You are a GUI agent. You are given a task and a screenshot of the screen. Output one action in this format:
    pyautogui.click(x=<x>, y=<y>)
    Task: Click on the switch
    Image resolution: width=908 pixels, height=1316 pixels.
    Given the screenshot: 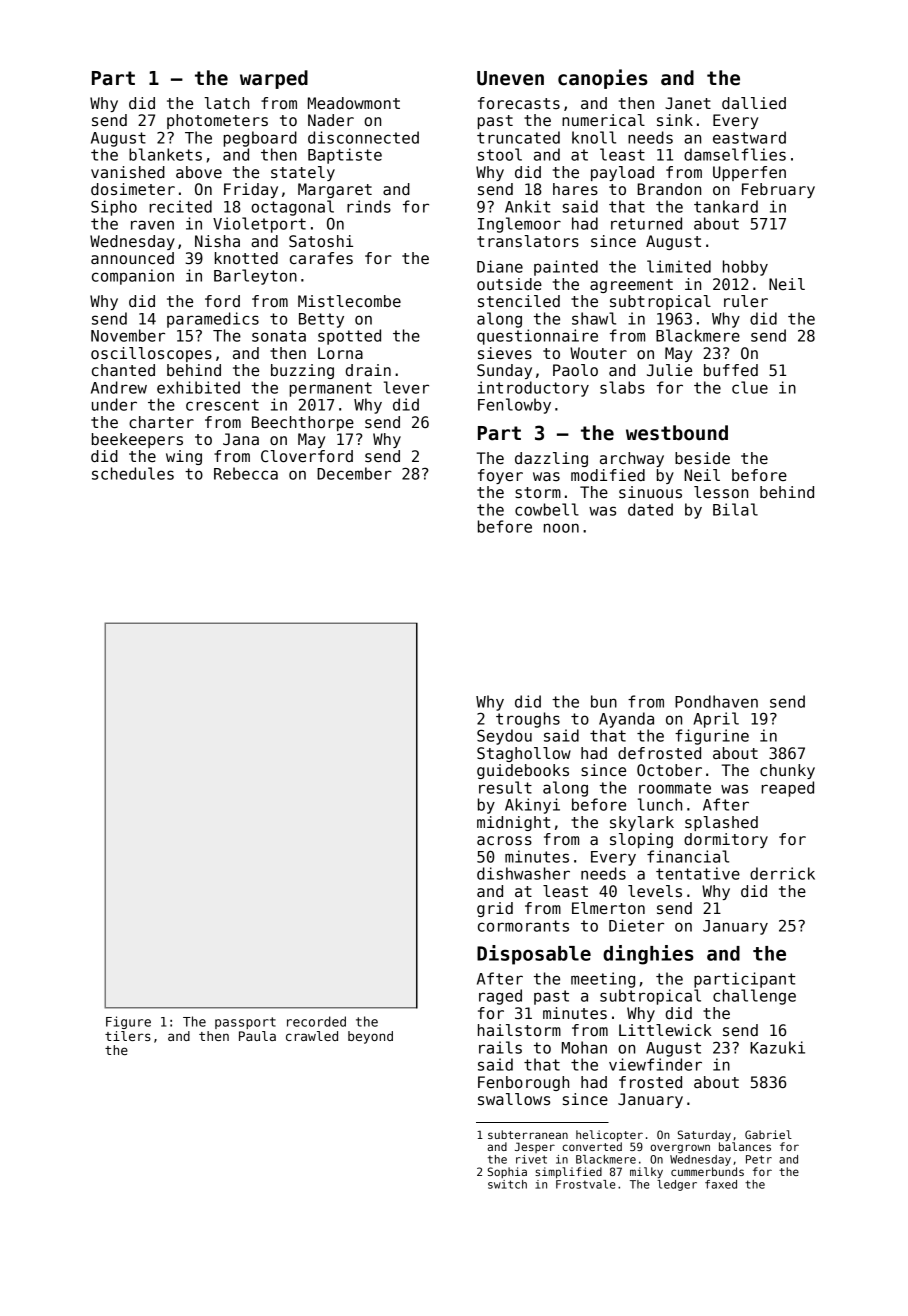 What is the action you would take?
    pyautogui.click(x=507, y=1184)
